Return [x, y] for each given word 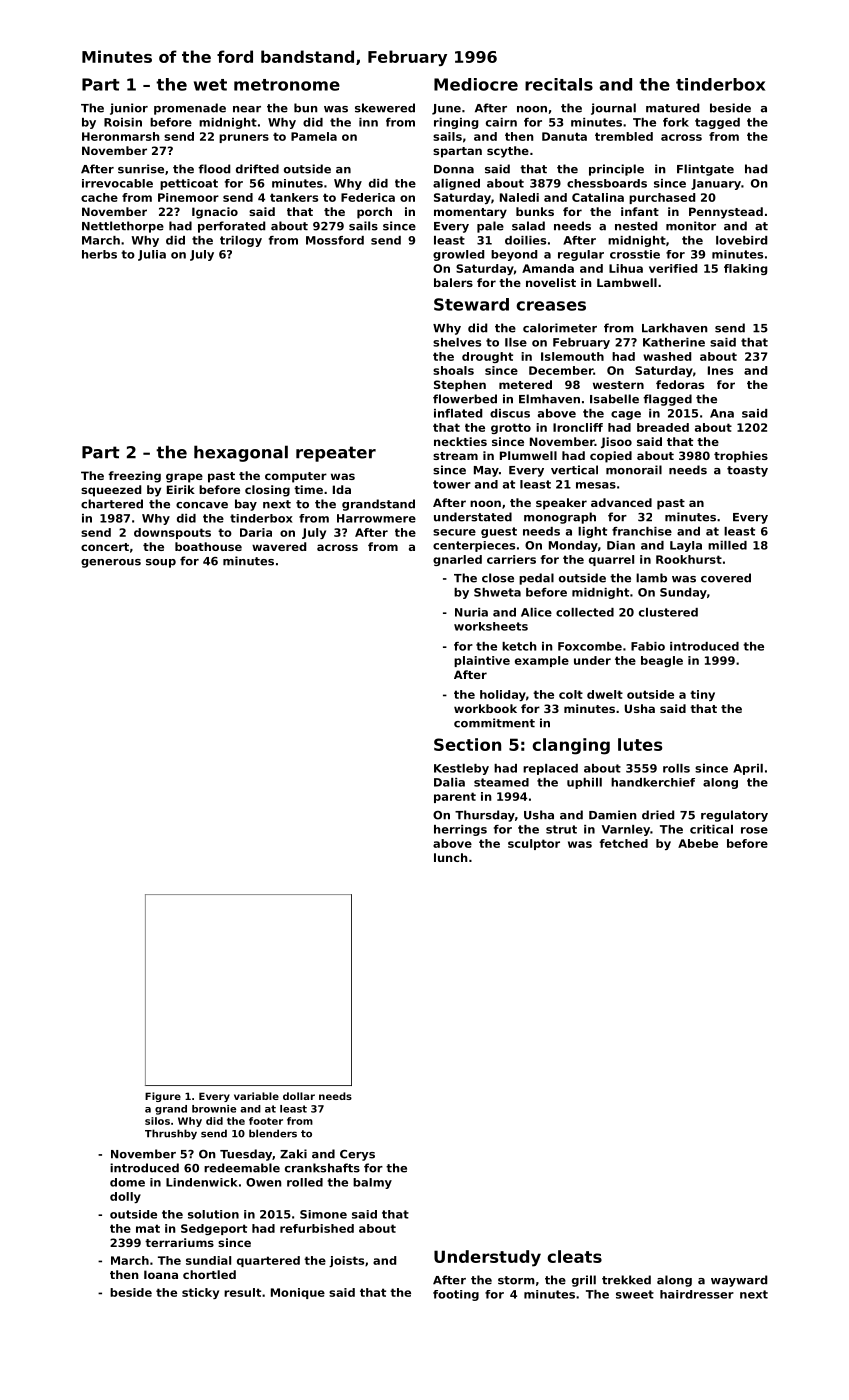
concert [105, 547]
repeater [336, 454]
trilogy [241, 241]
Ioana [161, 1274]
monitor [691, 226]
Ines [720, 370]
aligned [456, 184]
